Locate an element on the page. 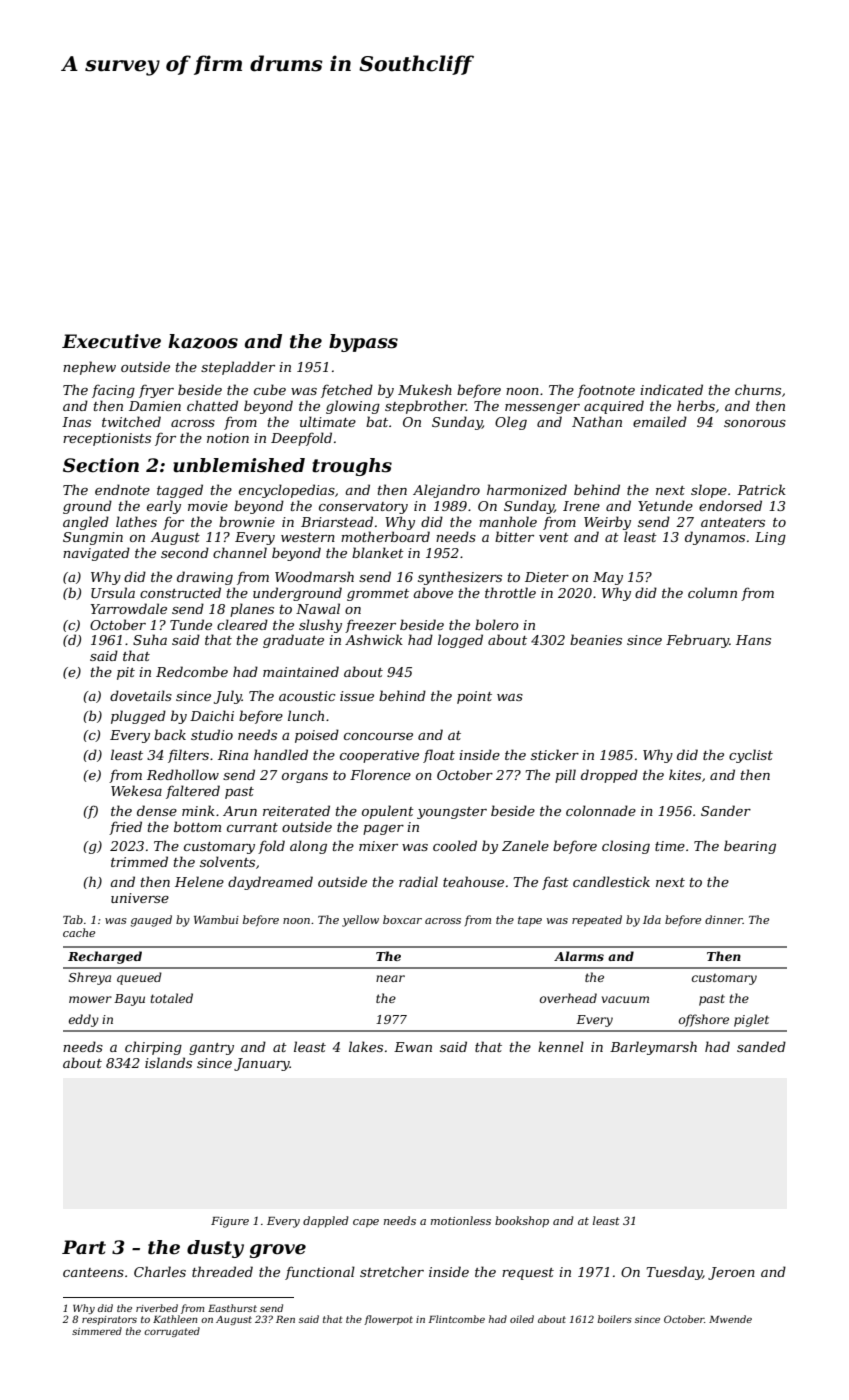 This image has width=849, height=1400. Briarstead is located at coordinates (337, 521).
